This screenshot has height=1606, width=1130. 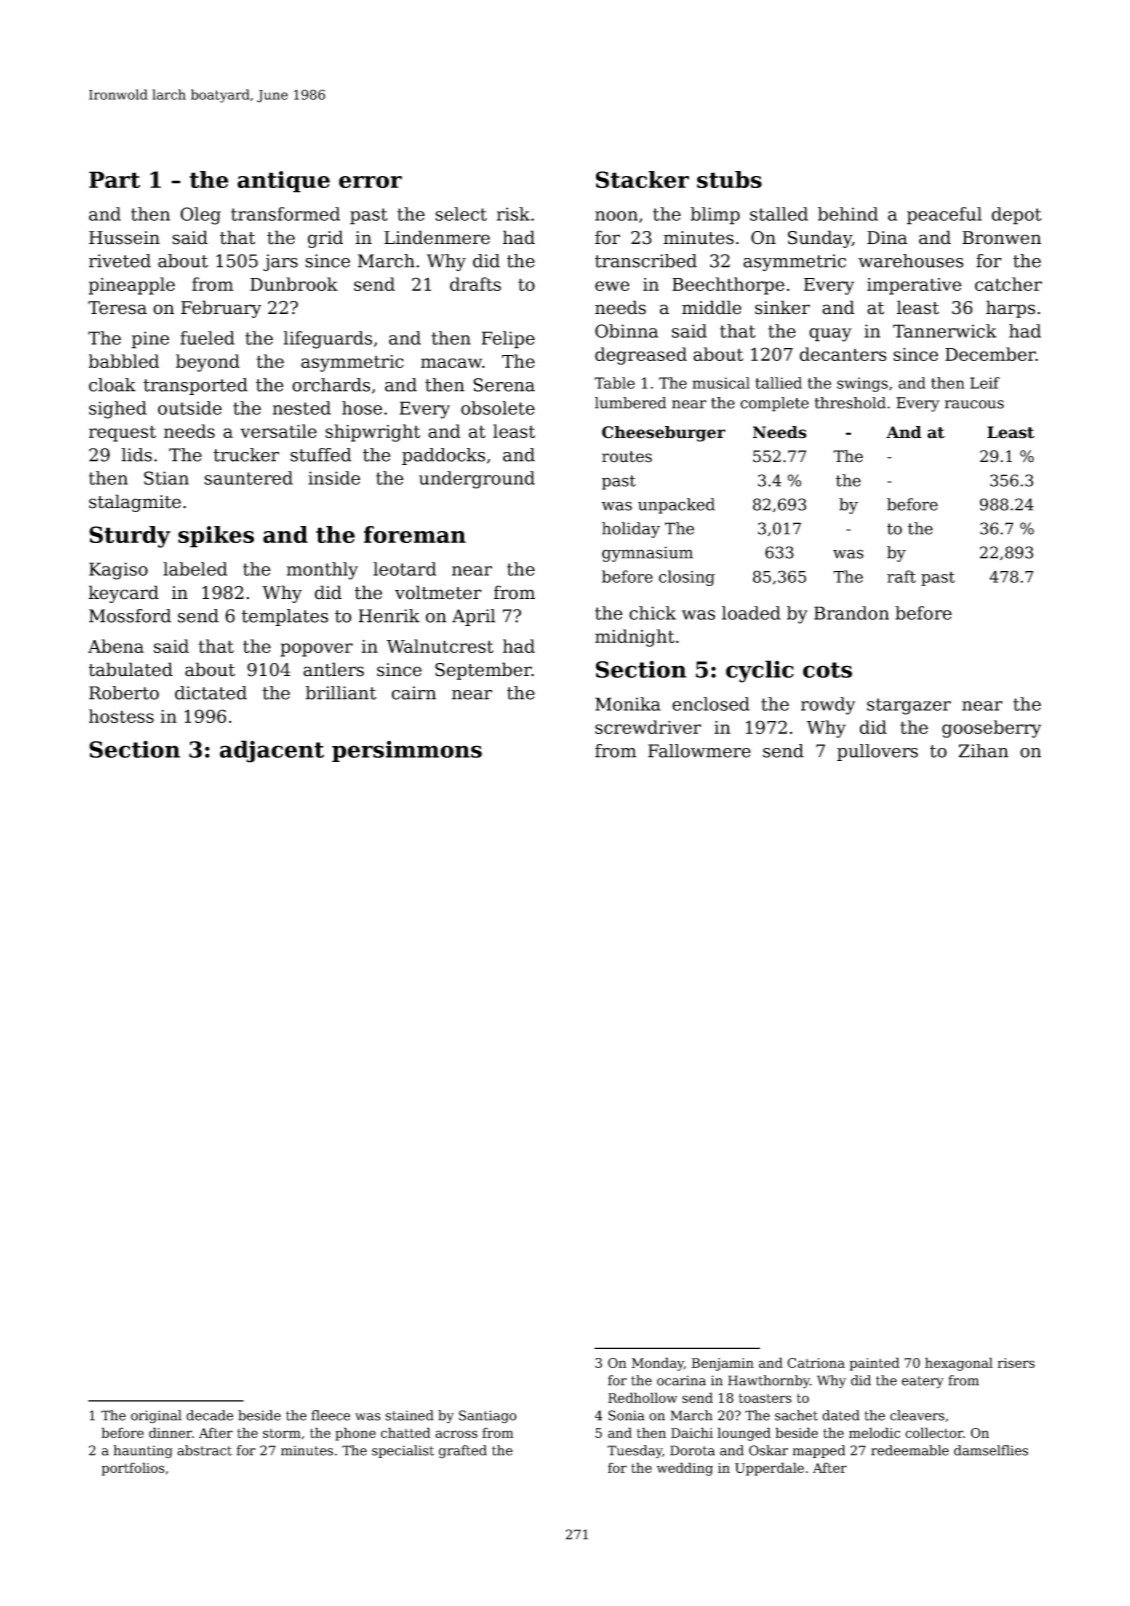 I want to click on antique, so click(x=283, y=182).
